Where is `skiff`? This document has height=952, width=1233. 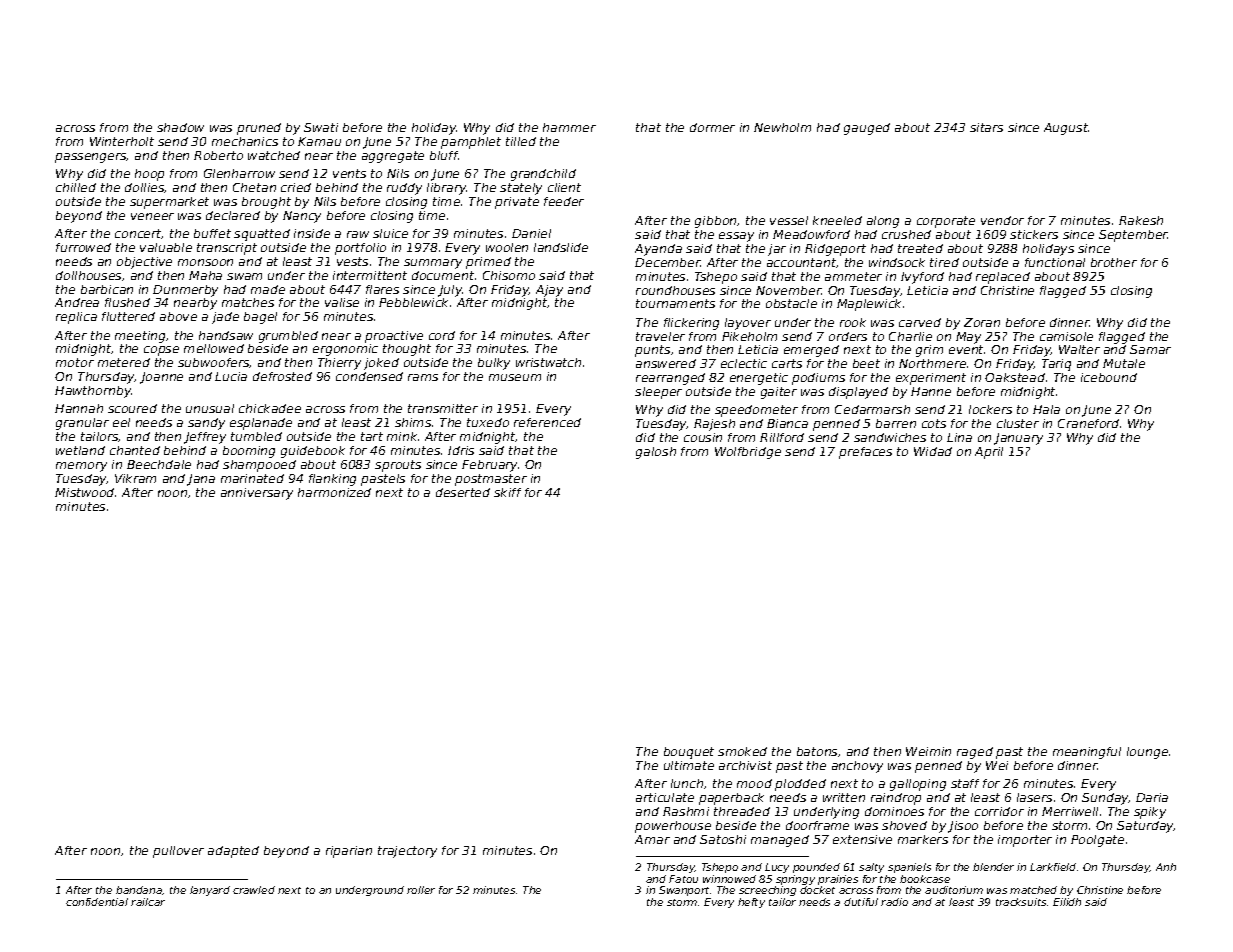 skiff is located at coordinates (507, 492).
